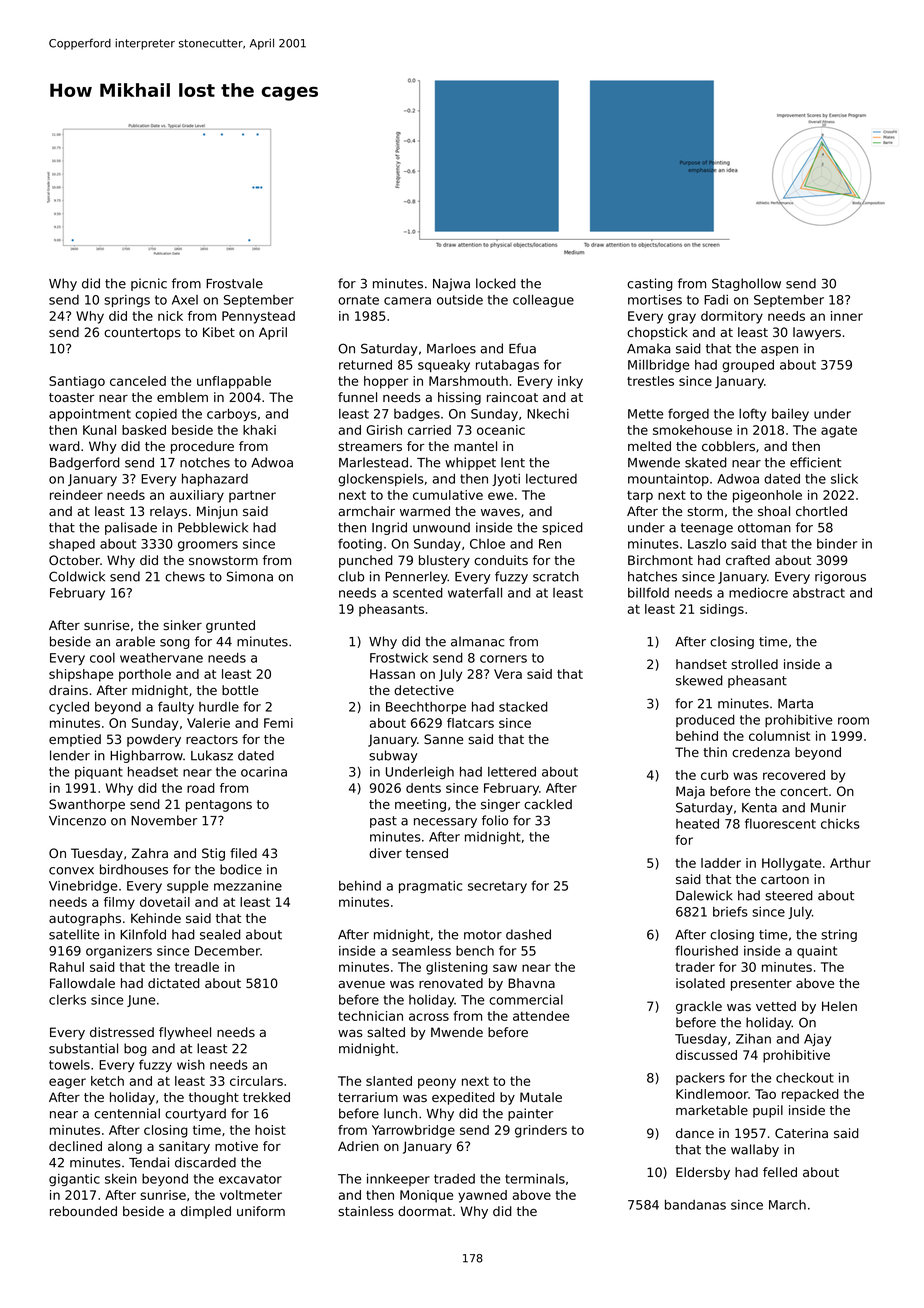  What do you see at coordinates (102, 658) in the screenshot?
I see `cool` at bounding box center [102, 658].
